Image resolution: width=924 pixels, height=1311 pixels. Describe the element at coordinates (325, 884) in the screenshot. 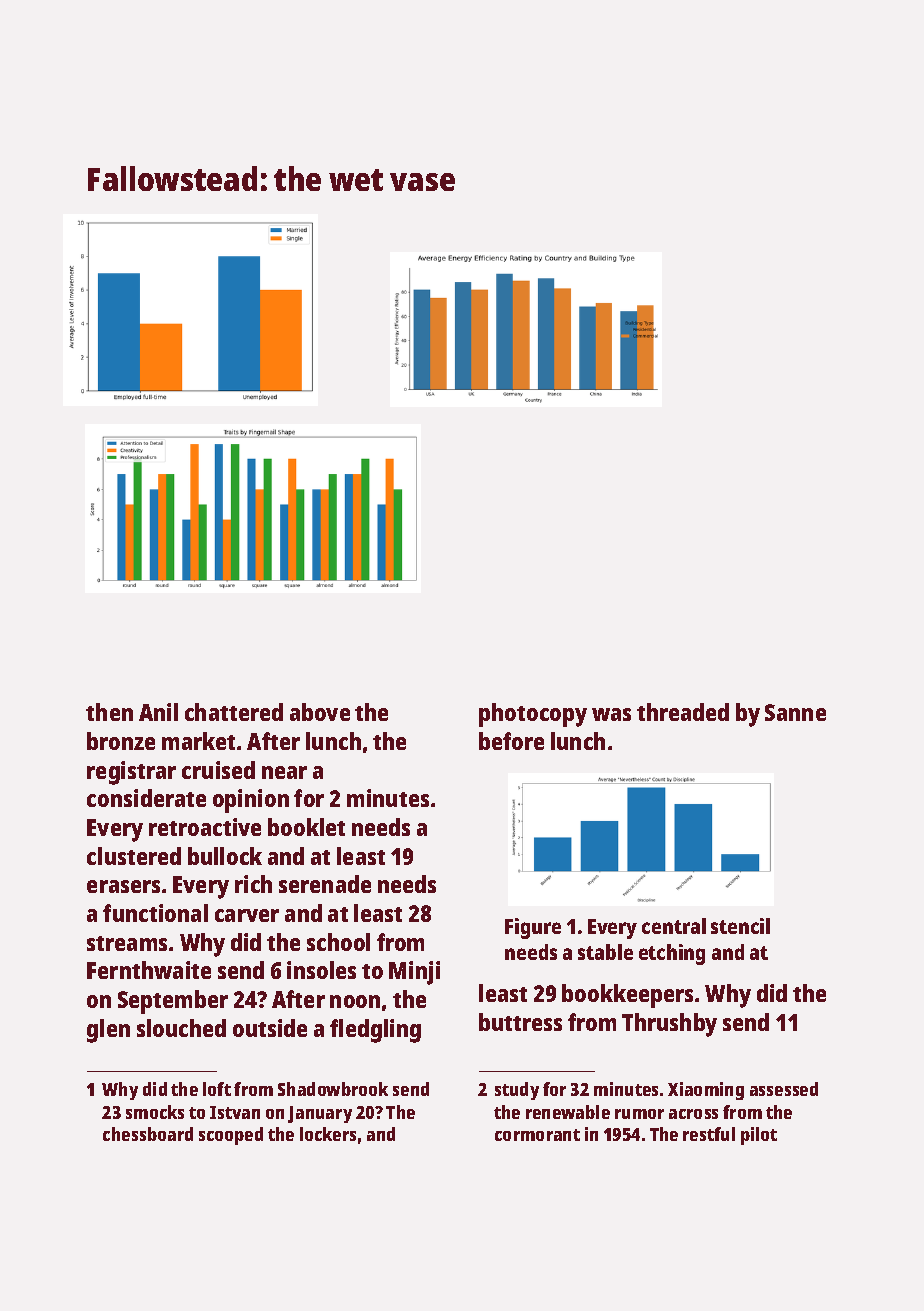

I see `serenade` at that location.
